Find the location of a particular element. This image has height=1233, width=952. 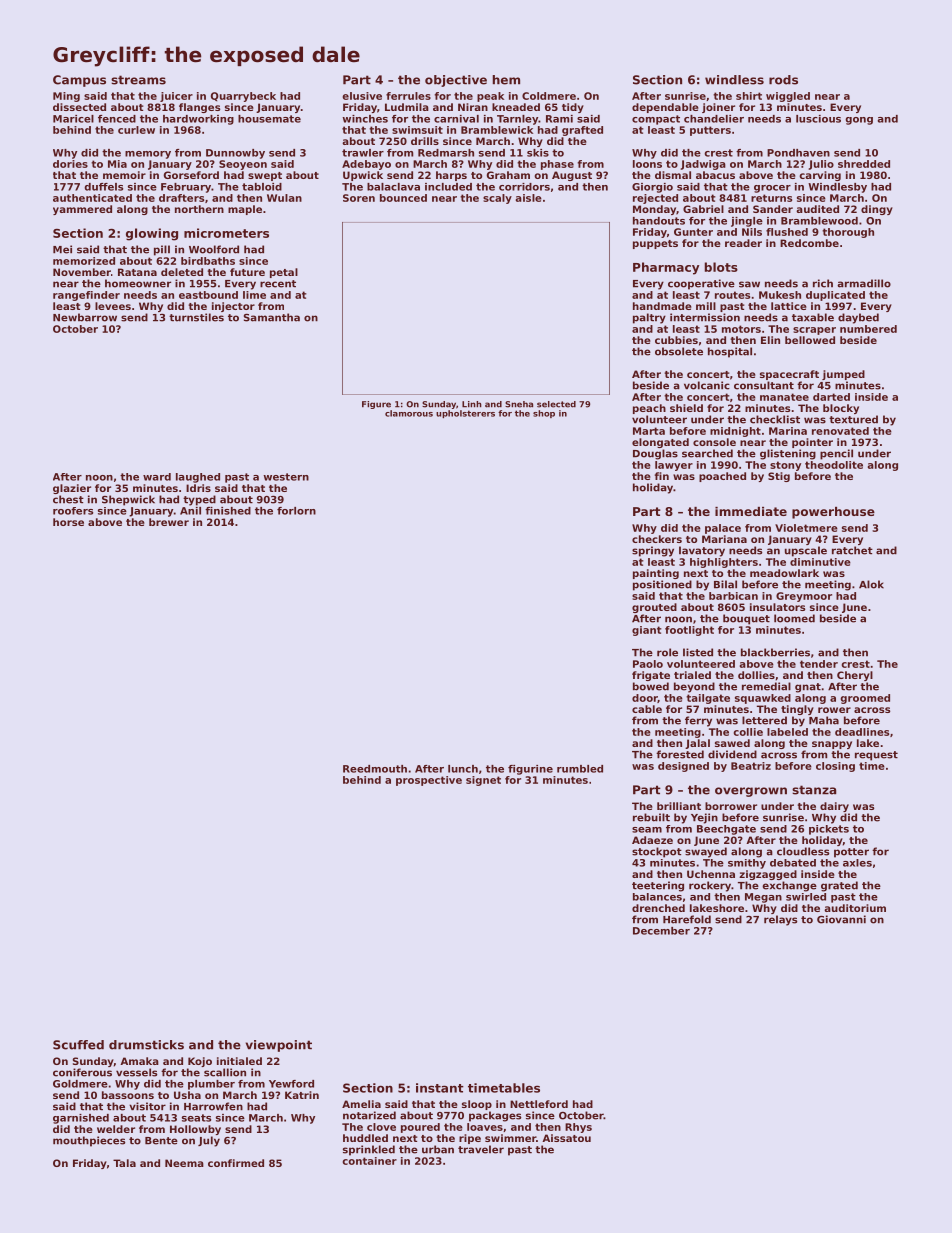

laughed is located at coordinates (198, 478).
